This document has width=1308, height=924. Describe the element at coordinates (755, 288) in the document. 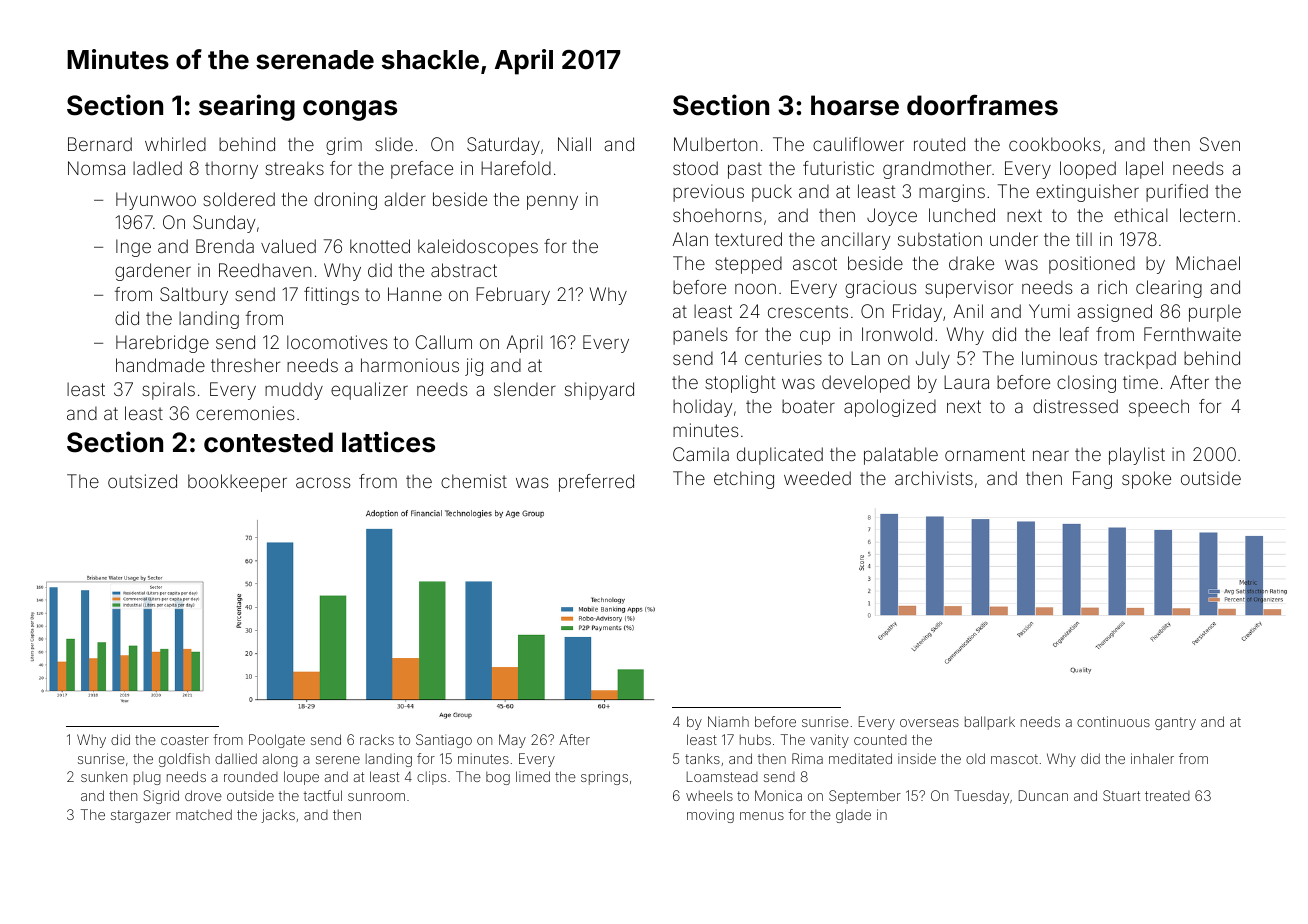

I see `noon` at that location.
